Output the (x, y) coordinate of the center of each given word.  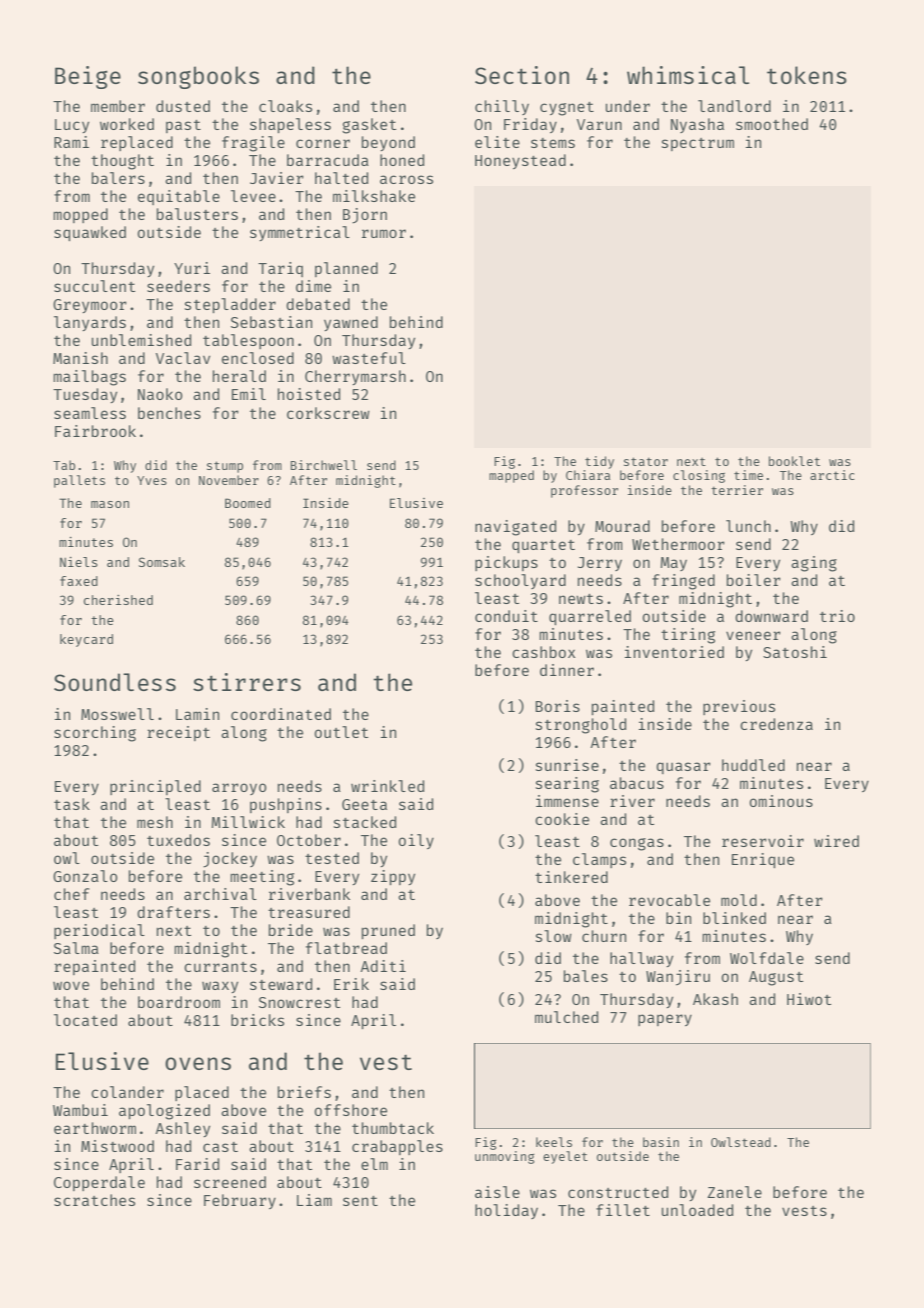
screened (230, 1182)
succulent (94, 286)
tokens (807, 75)
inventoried (674, 652)
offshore (350, 1110)
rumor (384, 233)
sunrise (567, 765)
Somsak (162, 562)
